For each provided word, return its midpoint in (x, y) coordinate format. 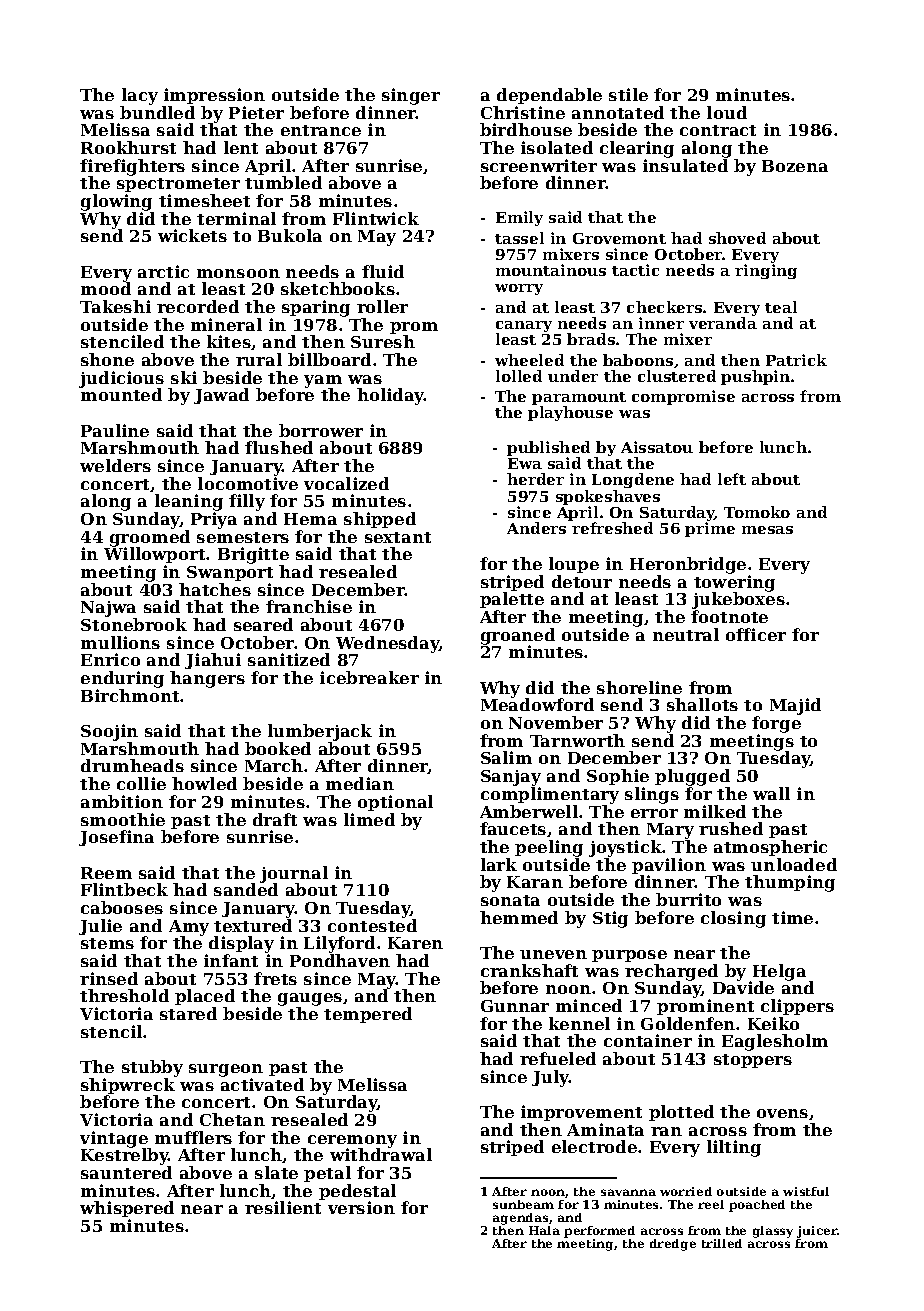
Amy (189, 928)
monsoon (238, 273)
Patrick (796, 360)
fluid (383, 271)
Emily (519, 218)
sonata (510, 900)
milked (715, 811)
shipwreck (128, 1086)
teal (781, 307)
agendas (520, 1219)
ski (184, 377)
